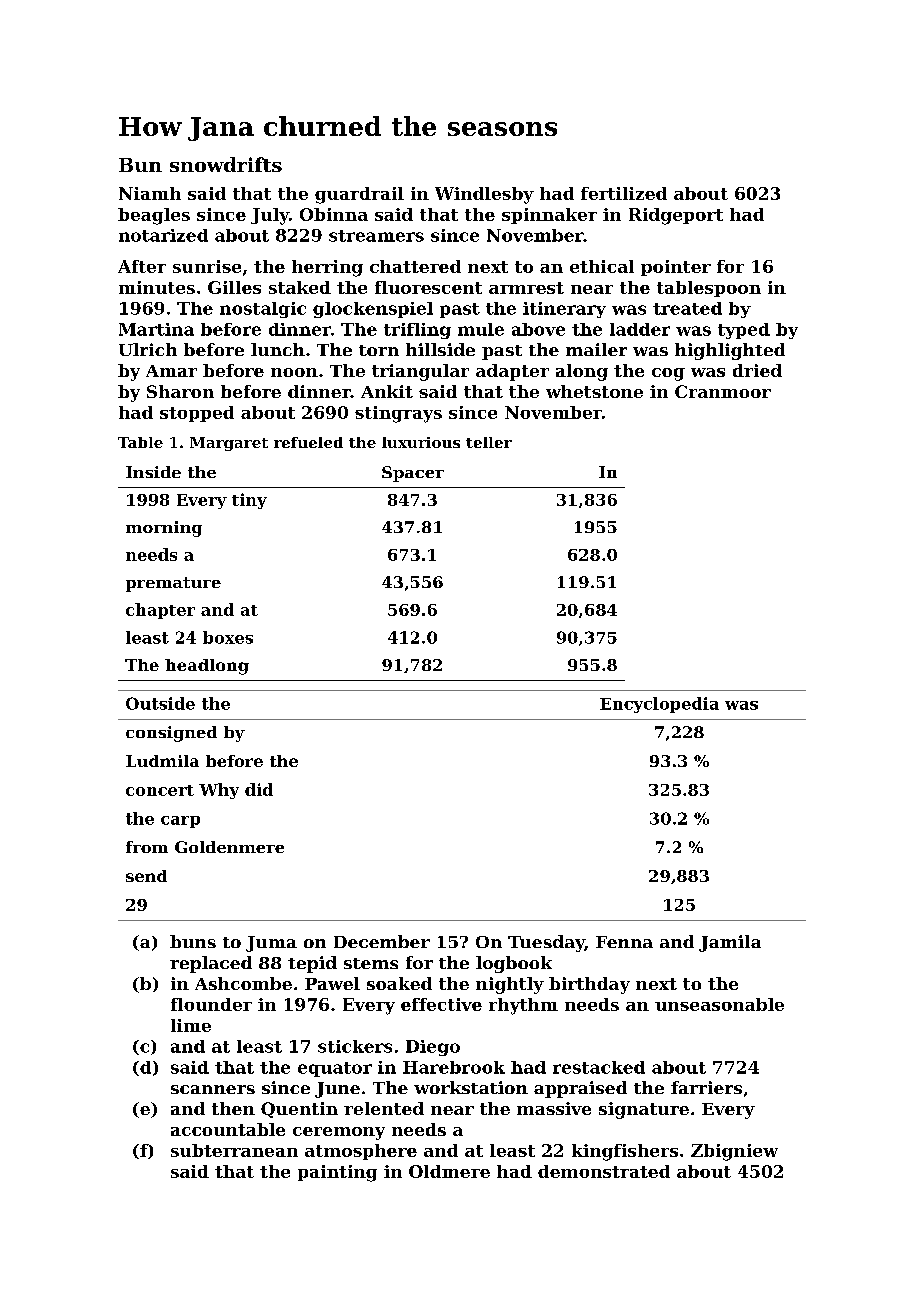  I want to click on tiny, so click(249, 501).
